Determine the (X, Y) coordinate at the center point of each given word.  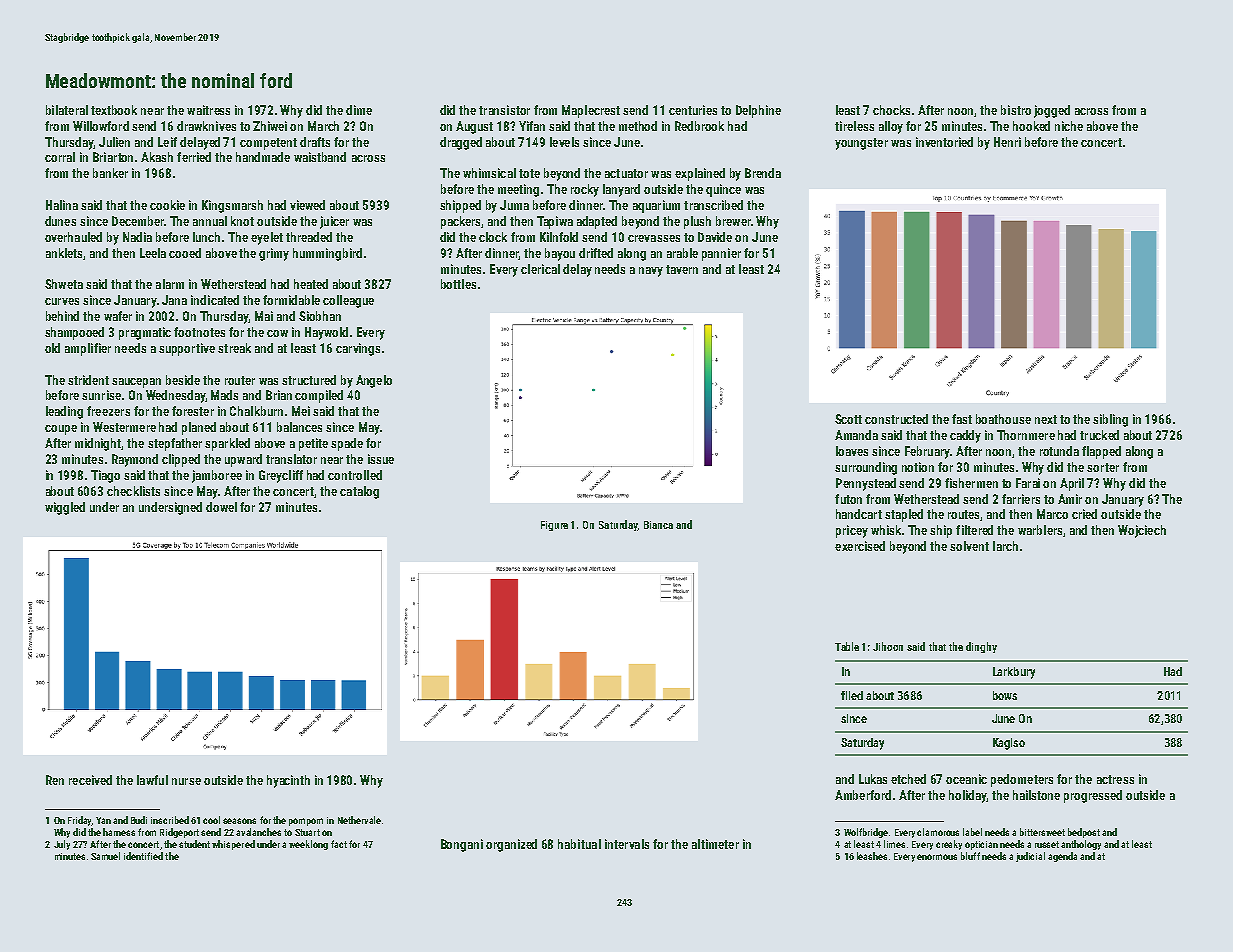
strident (88, 380)
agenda (1062, 857)
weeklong (308, 845)
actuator (626, 173)
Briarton (113, 157)
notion (918, 467)
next (1046, 419)
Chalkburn (256, 411)
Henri (1007, 142)
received (90, 780)
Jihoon (888, 646)
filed (852, 695)
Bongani (462, 845)
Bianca (658, 525)
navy (651, 272)
